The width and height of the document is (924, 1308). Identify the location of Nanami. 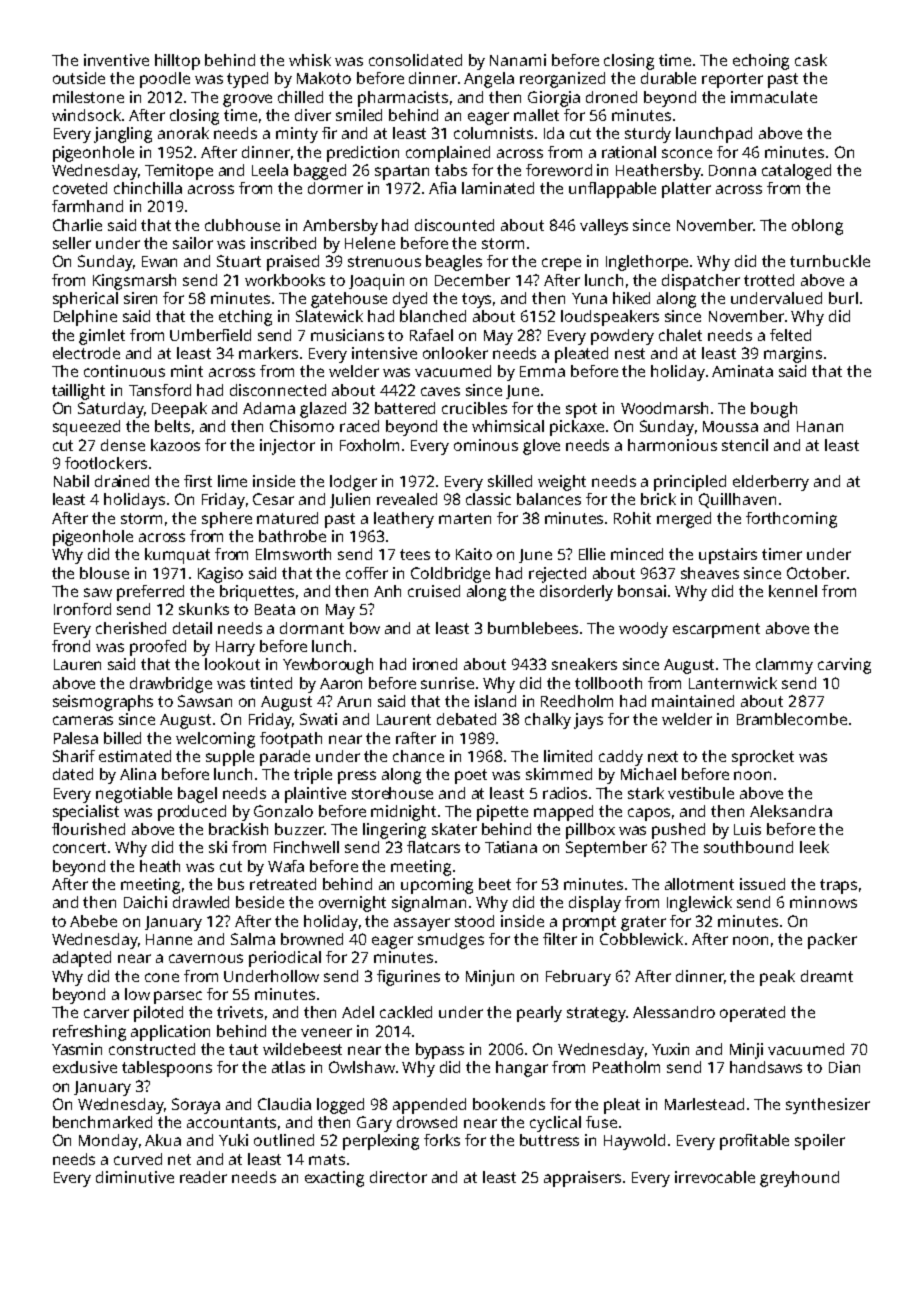
(518, 60).
